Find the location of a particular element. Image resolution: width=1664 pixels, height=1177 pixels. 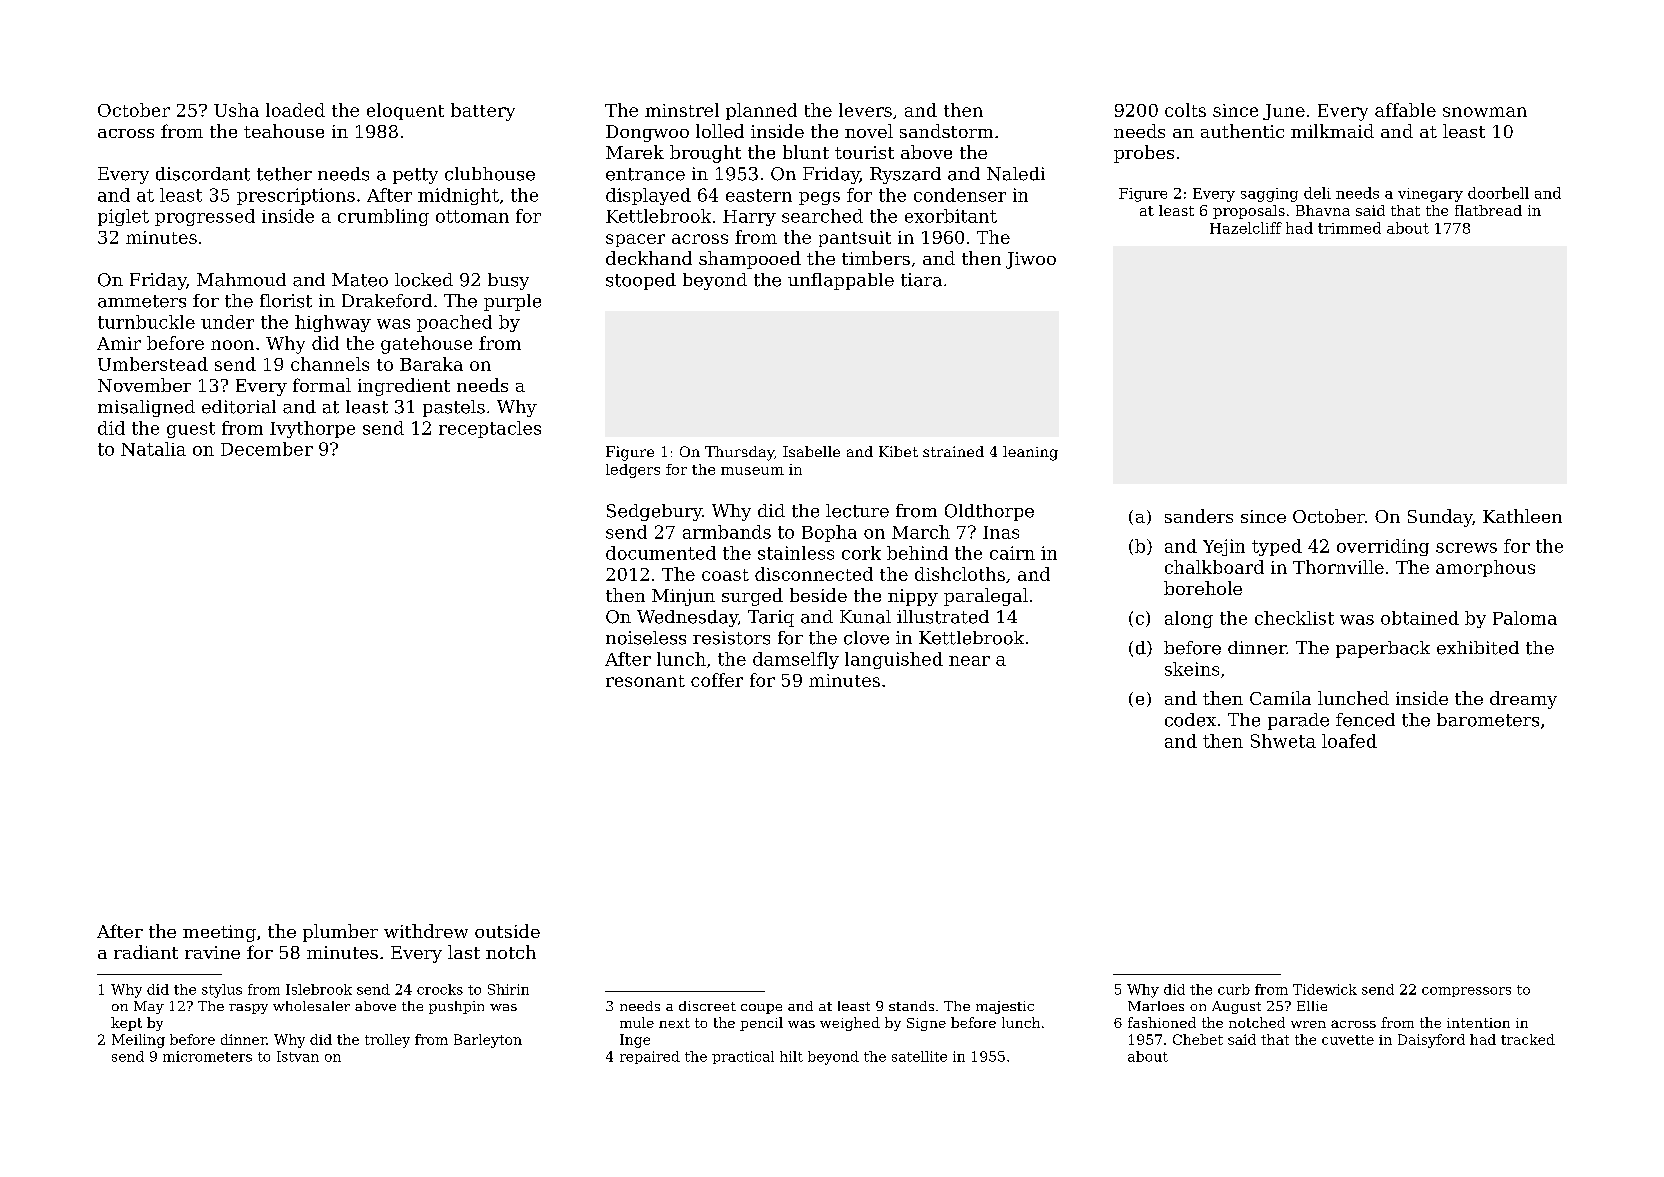

loaded is located at coordinates (295, 110).
